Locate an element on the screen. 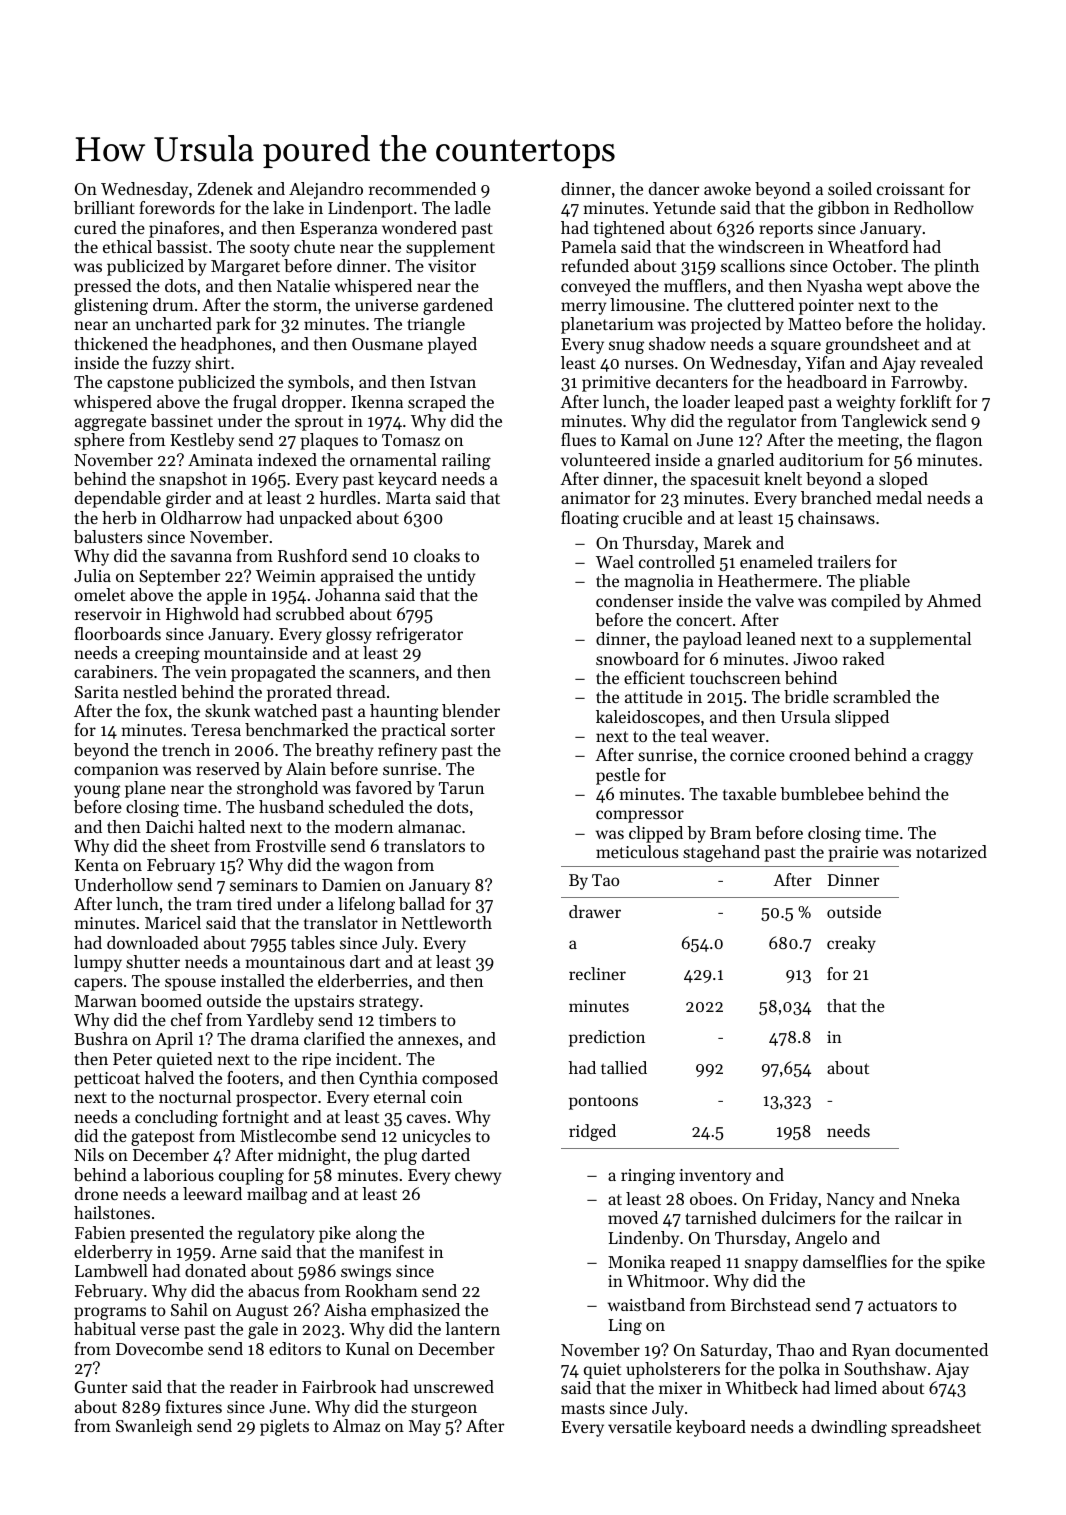  Swanleigh is located at coordinates (154, 1427).
